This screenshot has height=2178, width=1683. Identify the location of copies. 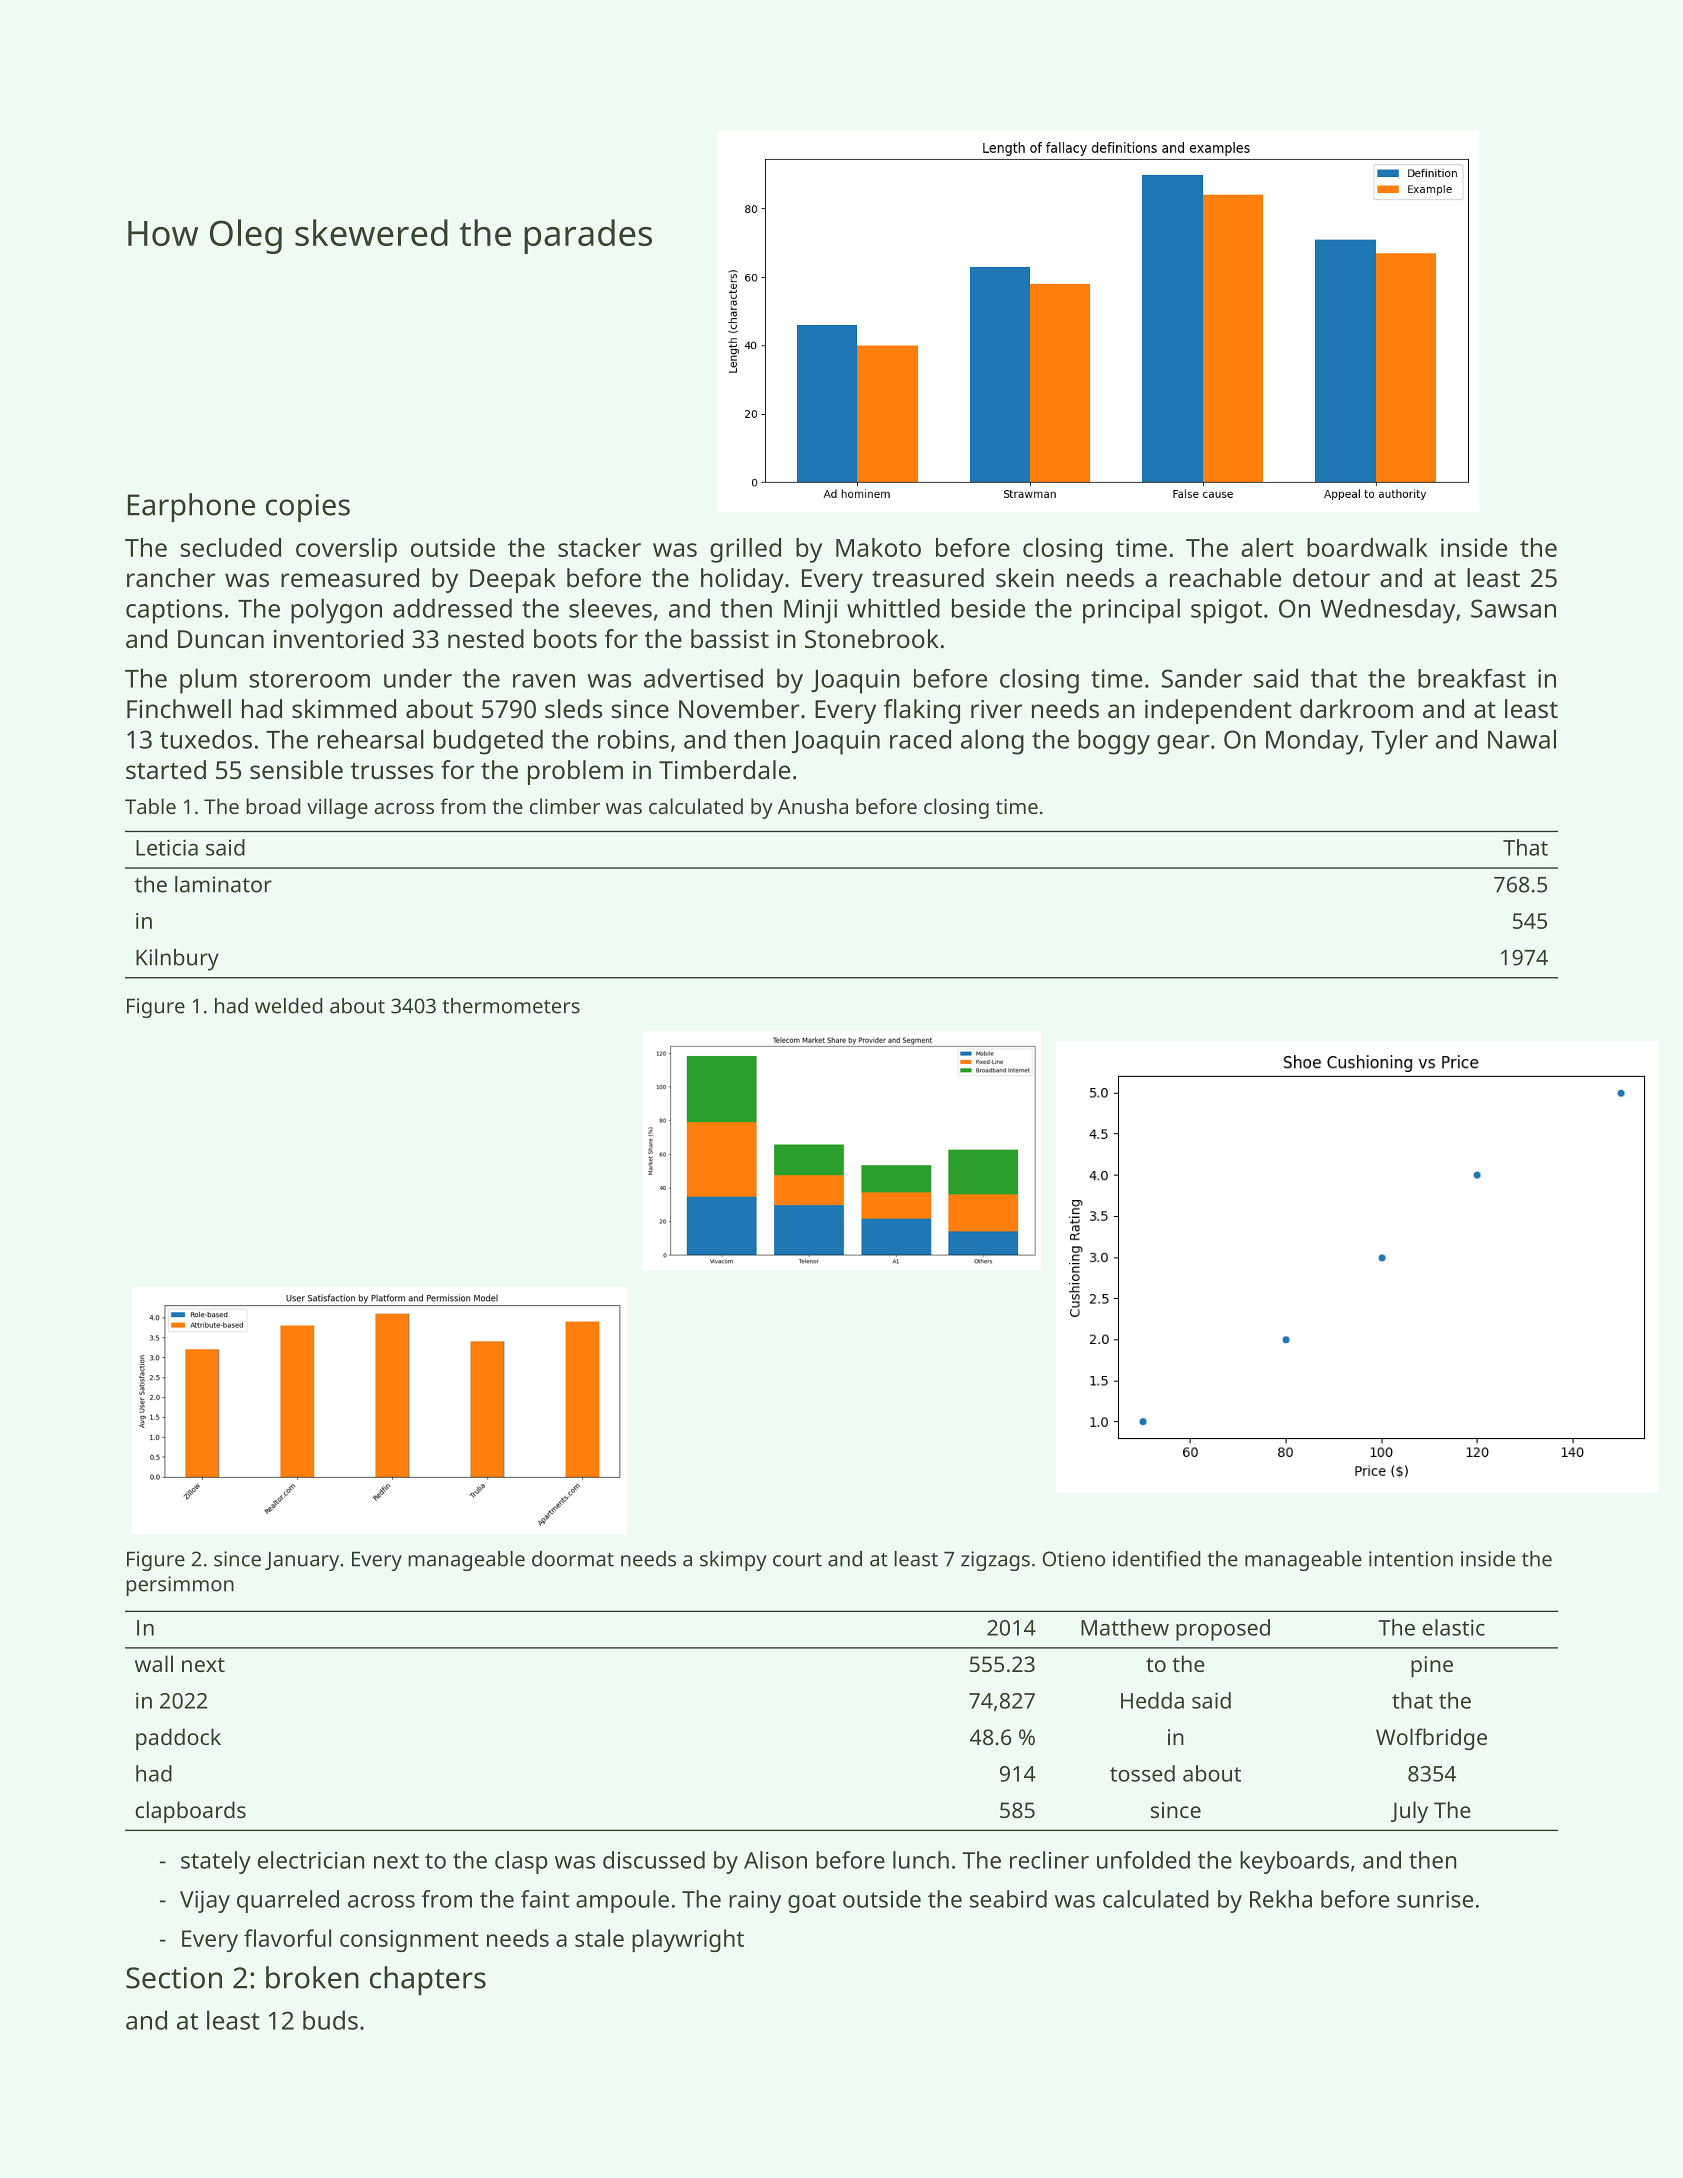
(308, 508).
